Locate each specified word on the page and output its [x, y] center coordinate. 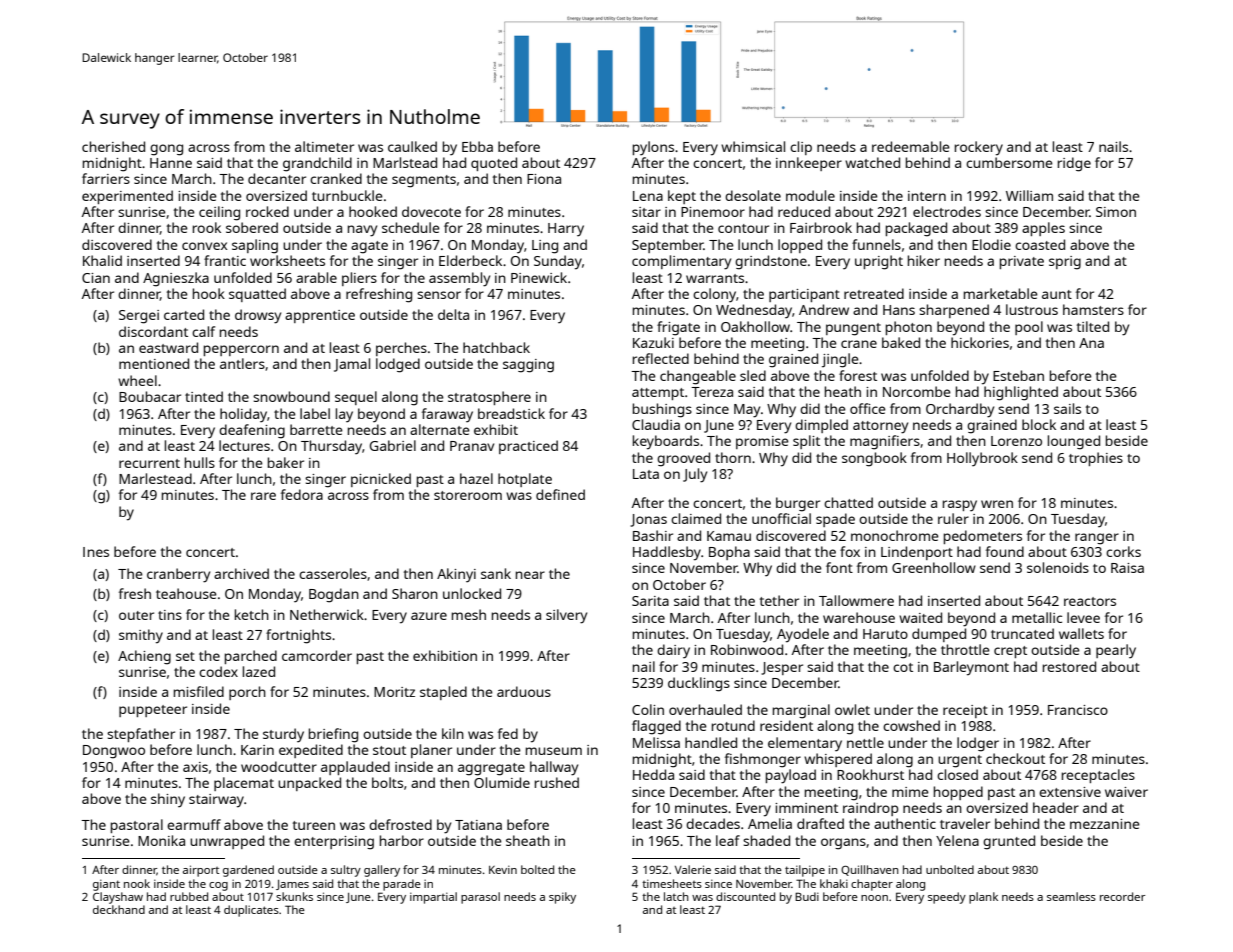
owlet [852, 709]
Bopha [729, 553]
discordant [153, 331]
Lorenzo [1016, 441]
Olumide [502, 782]
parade [402, 885]
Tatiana [478, 825]
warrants [715, 278]
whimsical [753, 146]
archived [241, 573]
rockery [979, 148]
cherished [113, 146]
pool [1029, 328]
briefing [333, 735]
